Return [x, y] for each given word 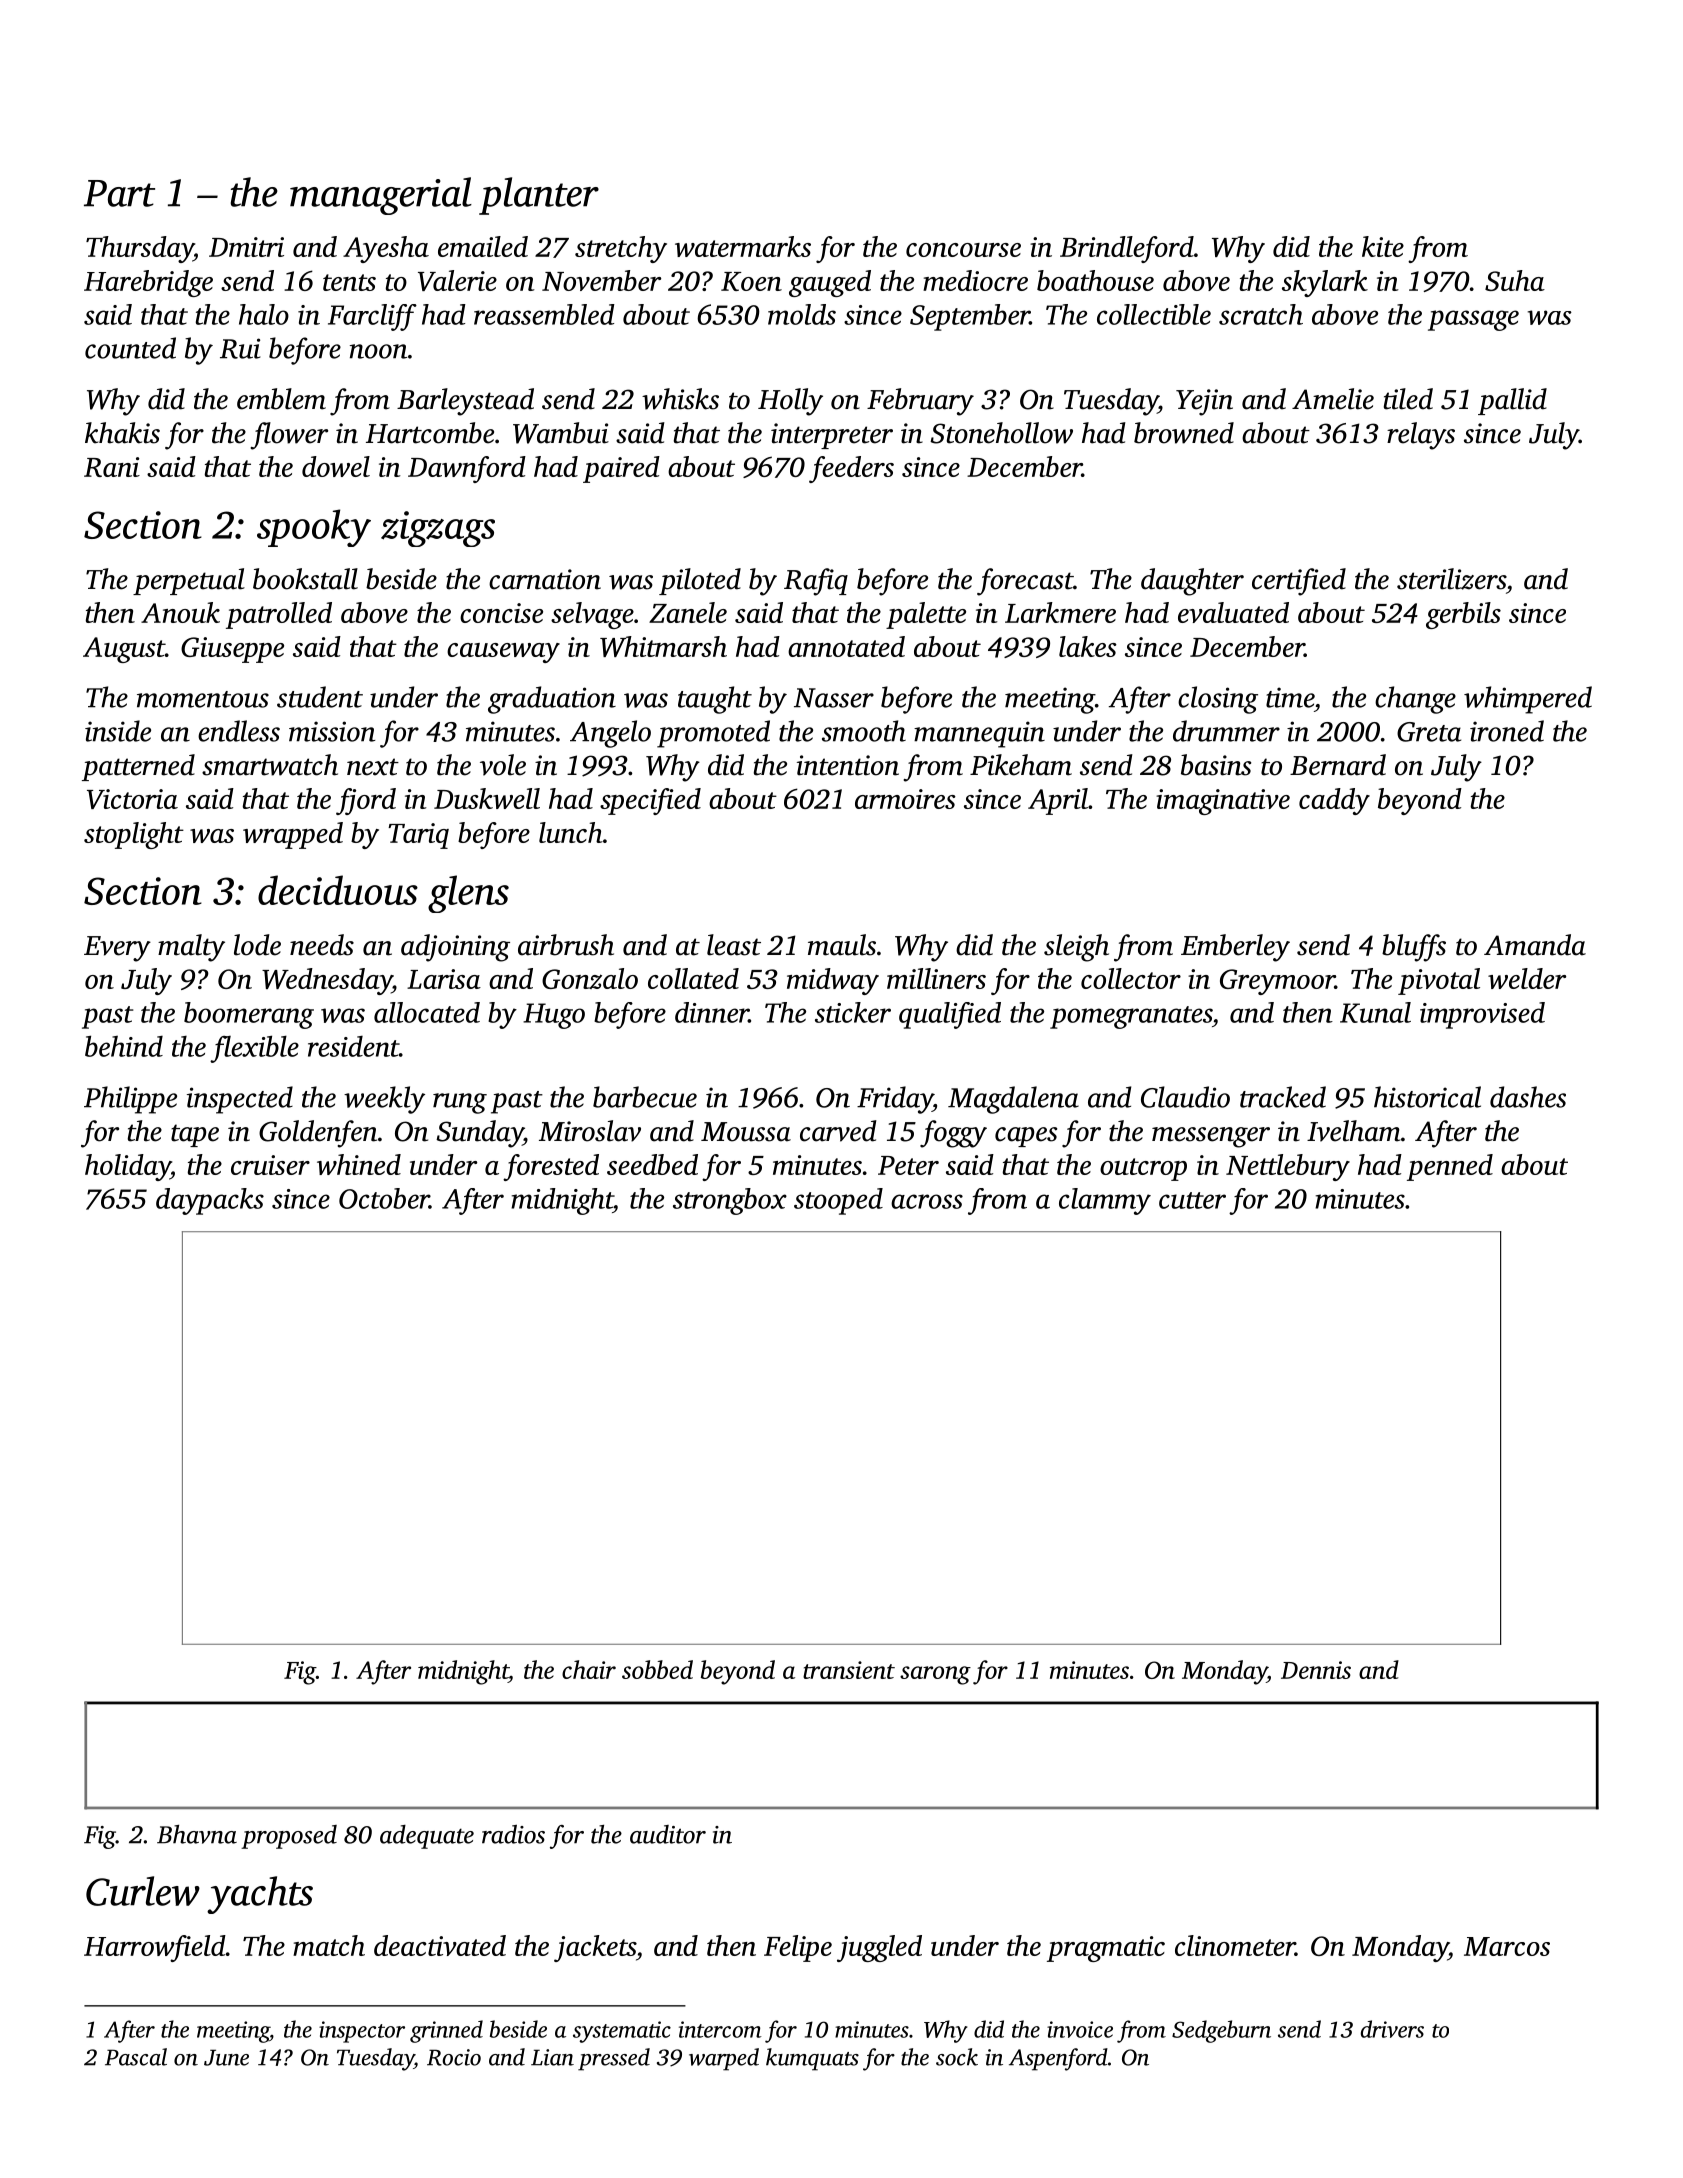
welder [1527, 978]
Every [117, 949]
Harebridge [148, 283]
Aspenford [1058, 2059]
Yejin [1204, 402]
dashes [1528, 1097]
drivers [1392, 2029]
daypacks [210, 1201]
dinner [712, 1012]
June [226, 2057]
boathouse [1095, 280]
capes [1026, 1137]
